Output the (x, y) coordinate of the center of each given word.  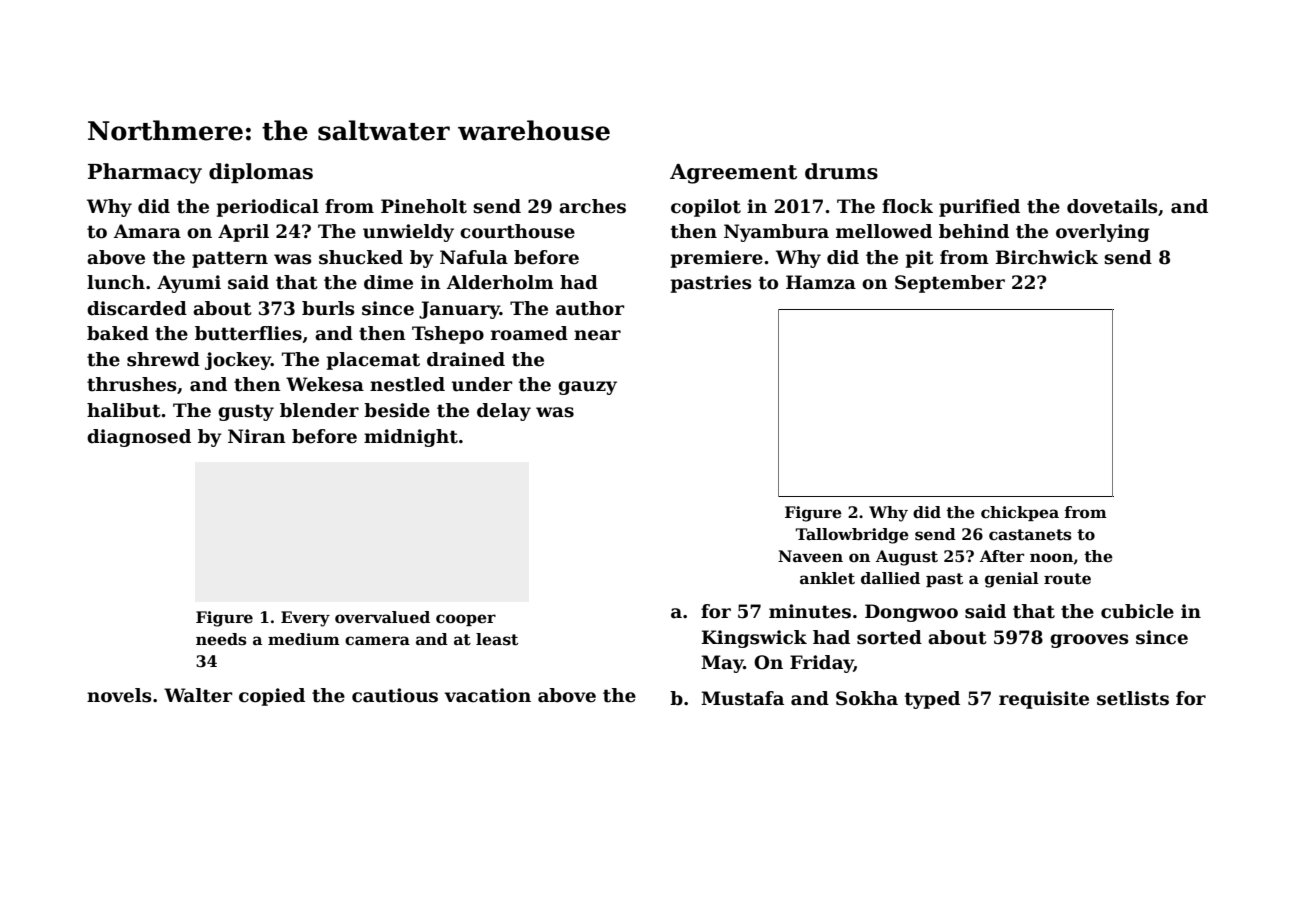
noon (1051, 558)
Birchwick (1047, 257)
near (597, 335)
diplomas (261, 173)
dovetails (1112, 206)
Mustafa (742, 698)
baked (118, 333)
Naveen (810, 556)
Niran (257, 436)
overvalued (382, 617)
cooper (466, 620)
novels (119, 695)
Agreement (733, 174)
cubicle (1137, 611)
